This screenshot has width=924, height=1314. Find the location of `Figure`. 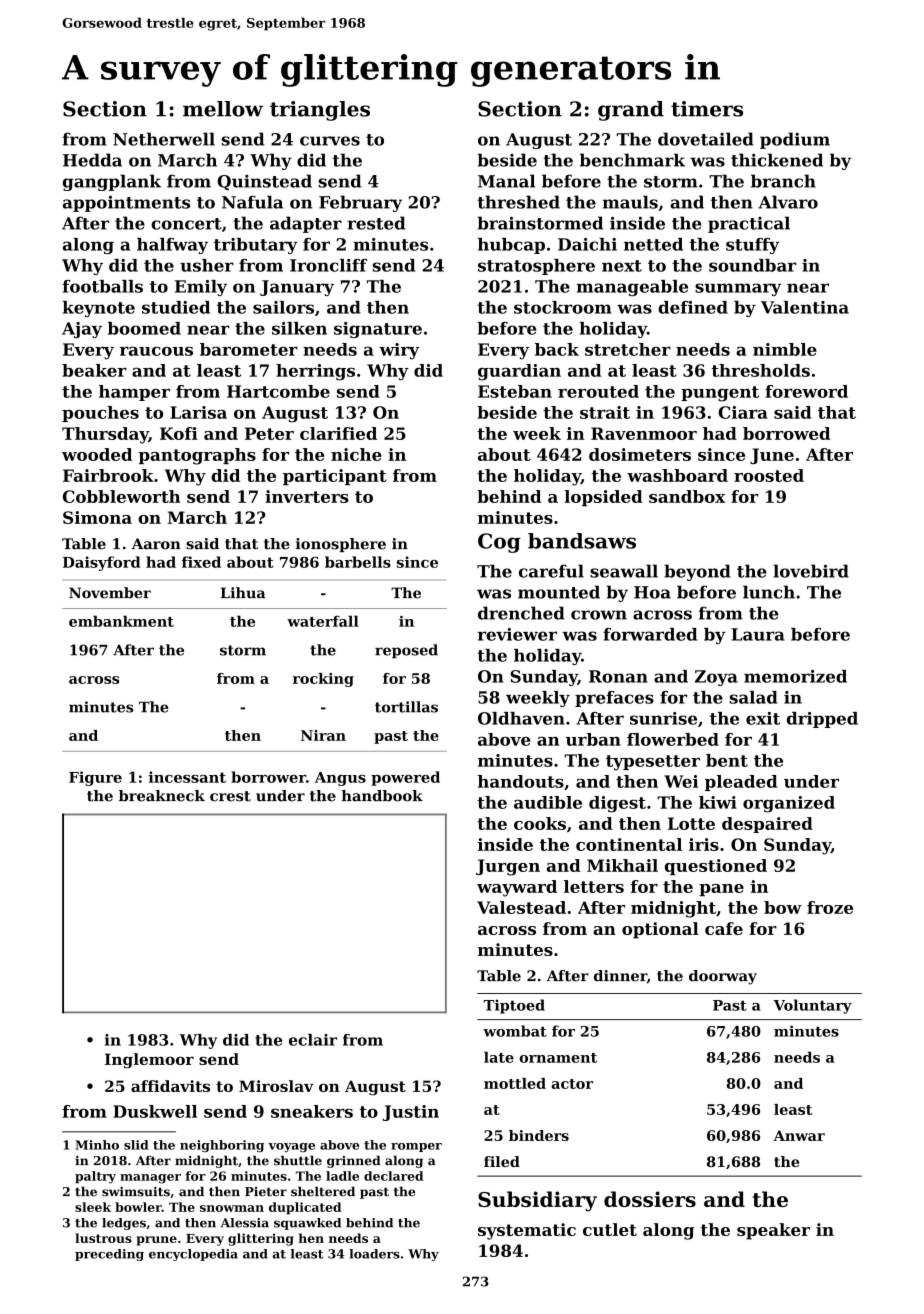

Figure is located at coordinates (95, 778).
